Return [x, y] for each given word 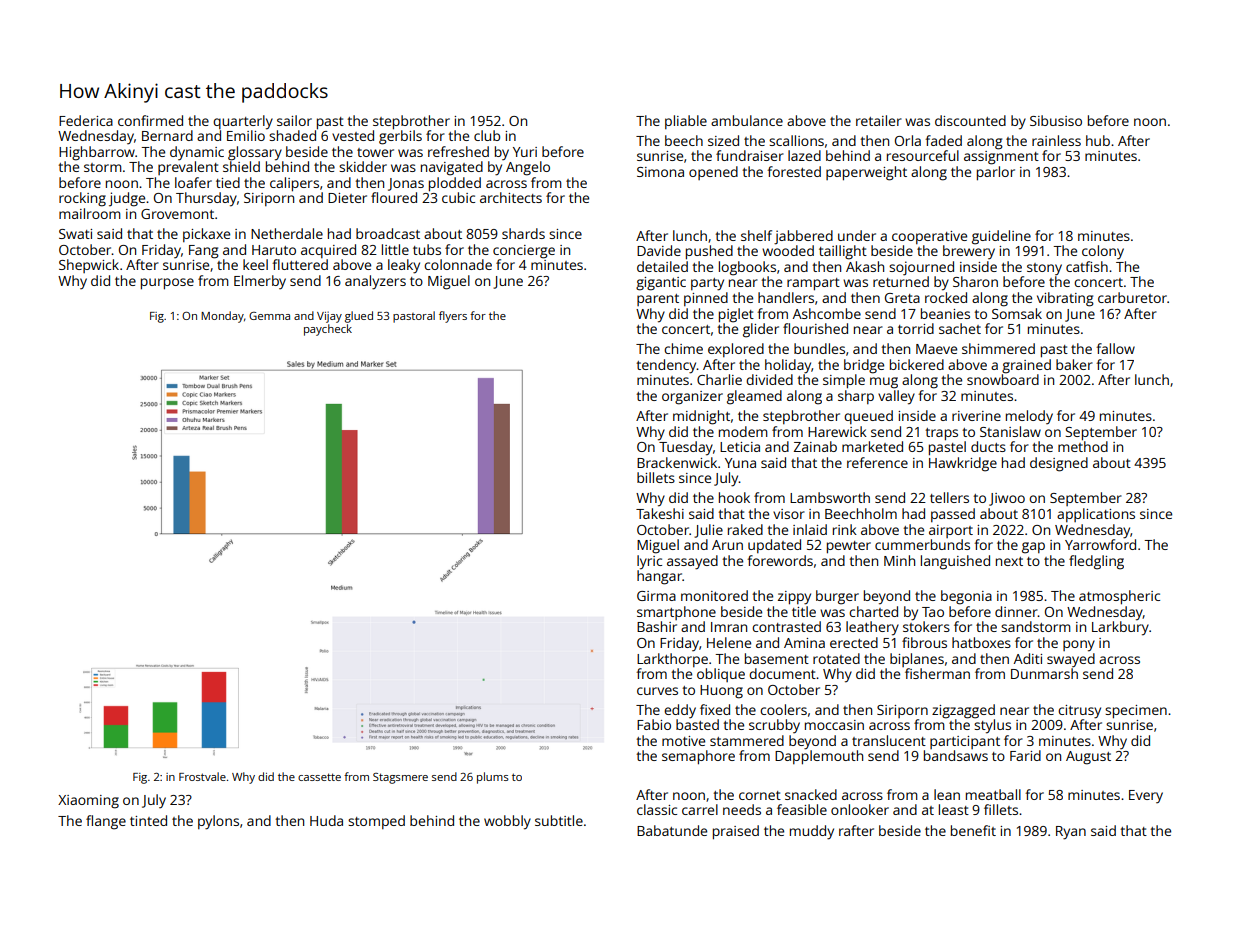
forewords [780, 560]
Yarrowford [1100, 544]
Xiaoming [88, 802]
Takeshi [660, 513]
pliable [686, 122]
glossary [255, 153]
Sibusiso [1056, 120]
